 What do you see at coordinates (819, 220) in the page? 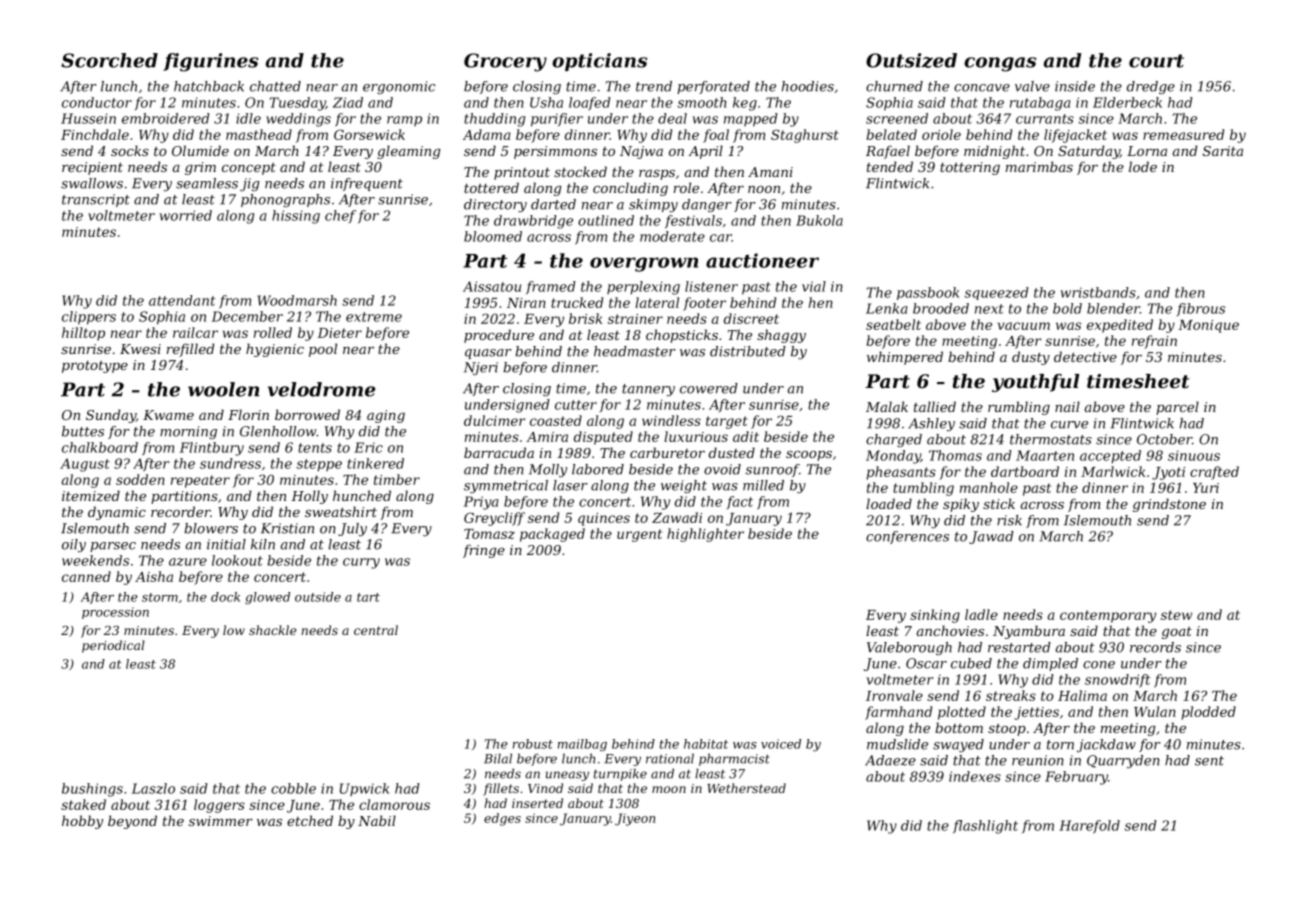
I see `Bukola` at bounding box center [819, 220].
